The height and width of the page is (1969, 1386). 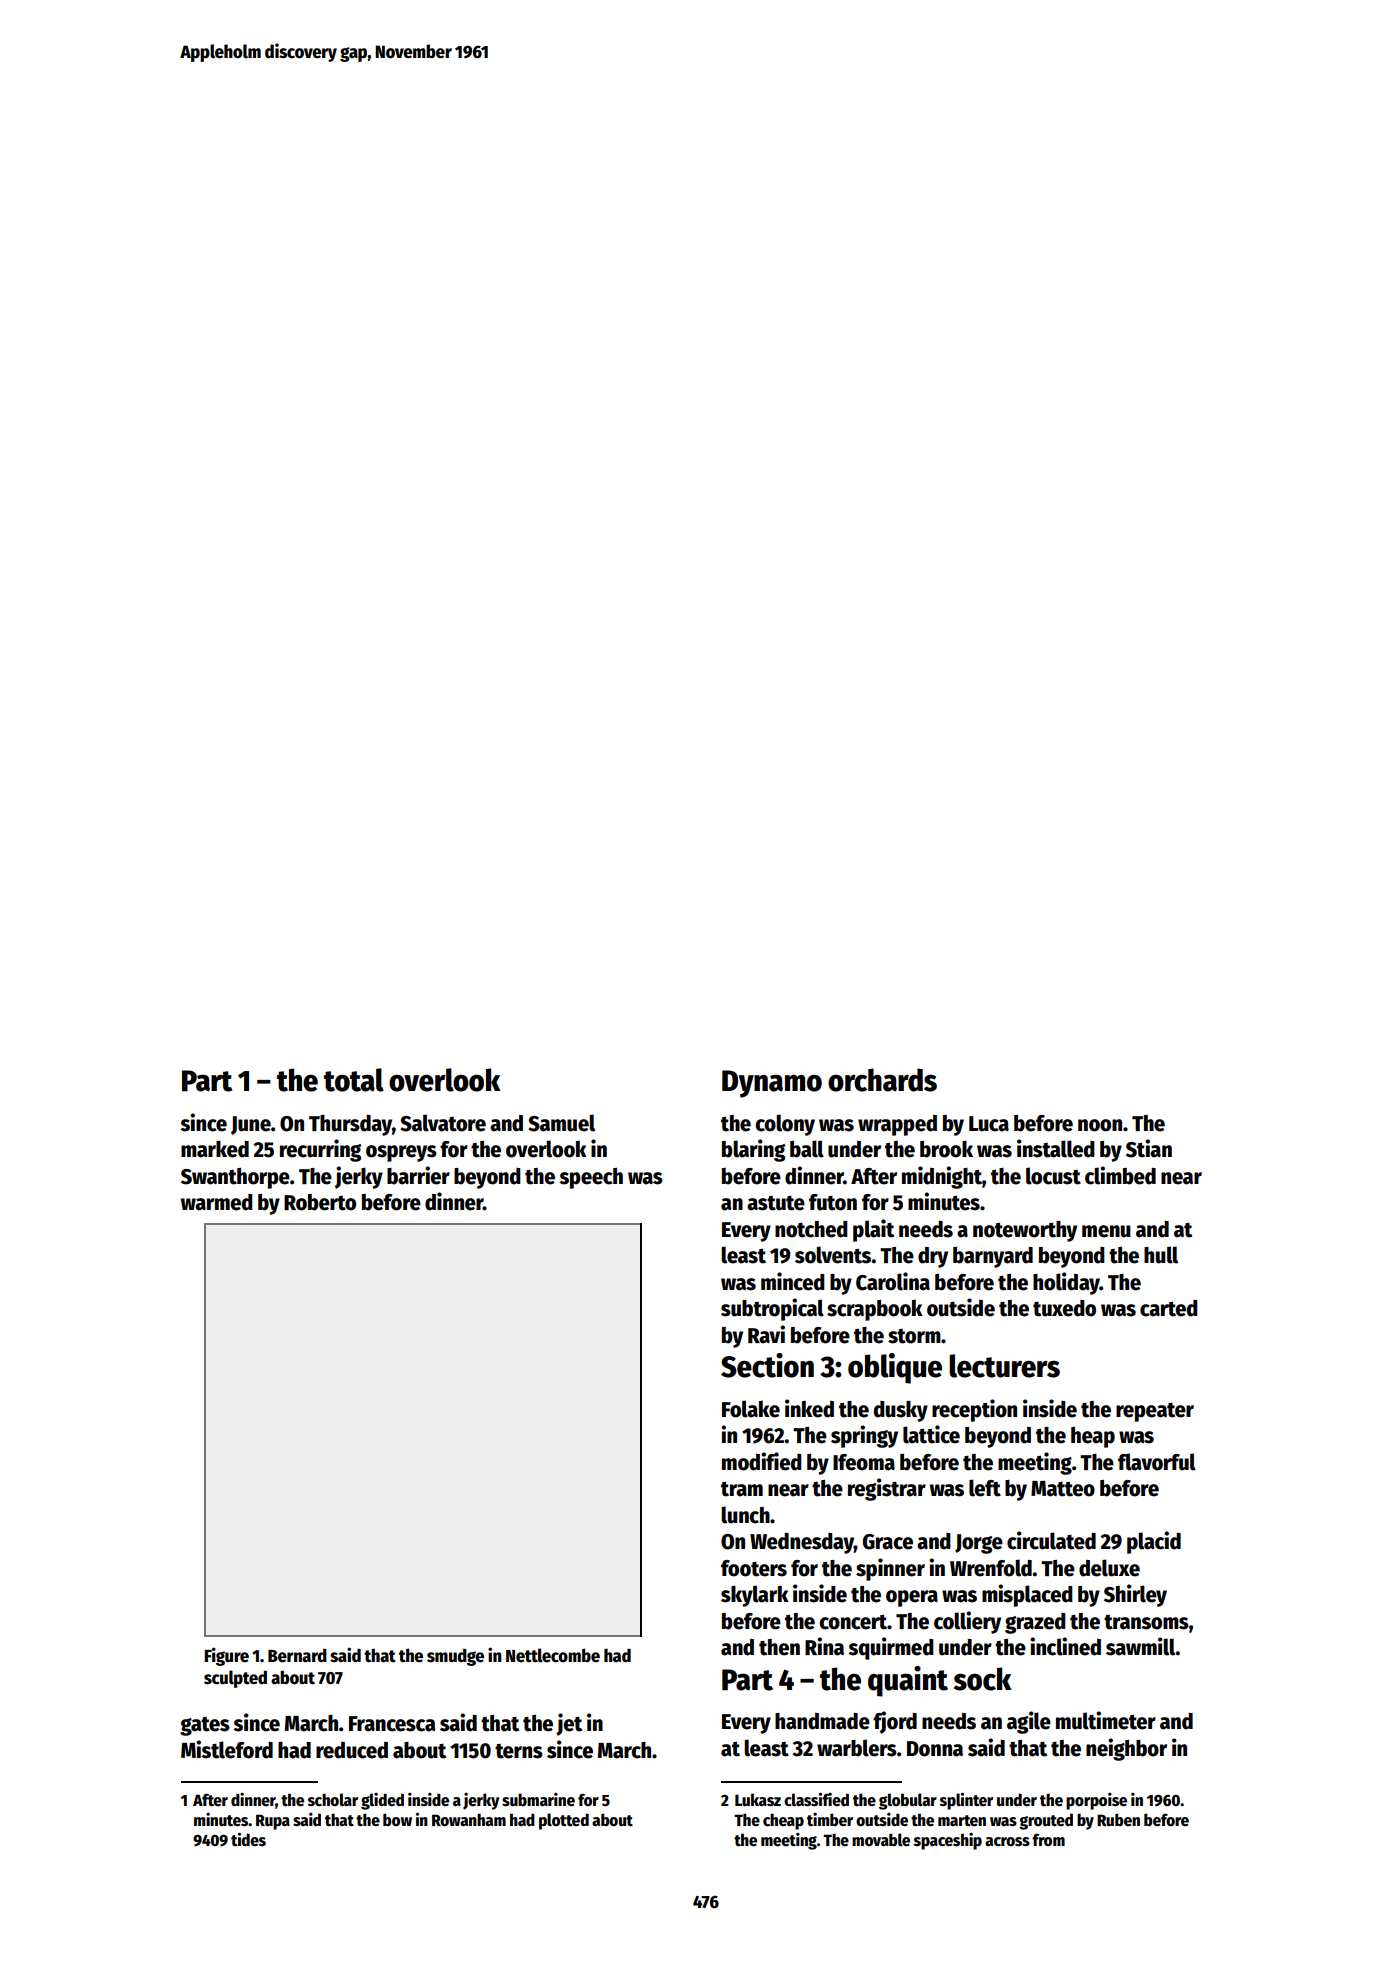 I want to click on tides, so click(x=248, y=1839).
